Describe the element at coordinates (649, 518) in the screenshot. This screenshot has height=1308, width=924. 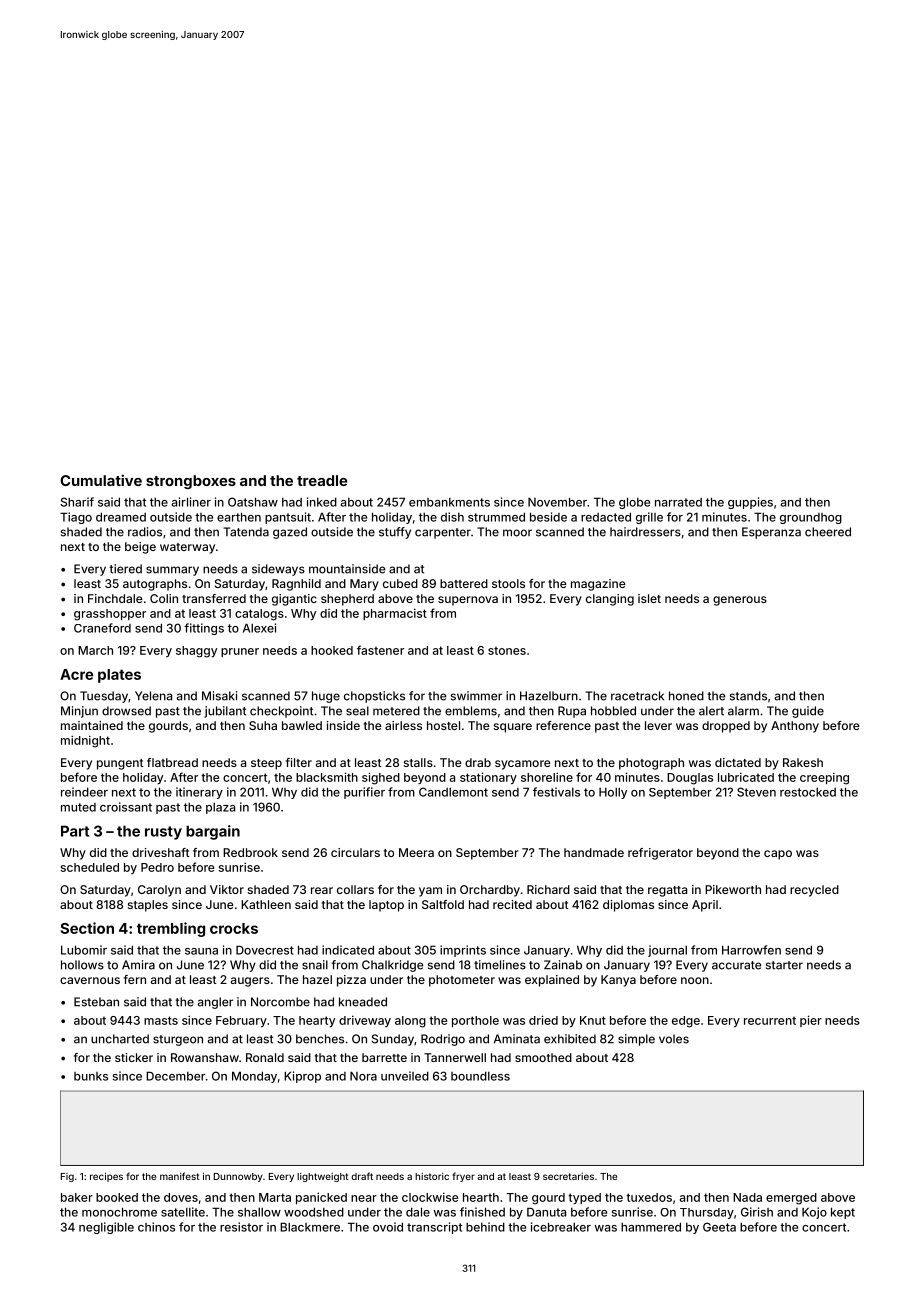
I see `grille` at that location.
